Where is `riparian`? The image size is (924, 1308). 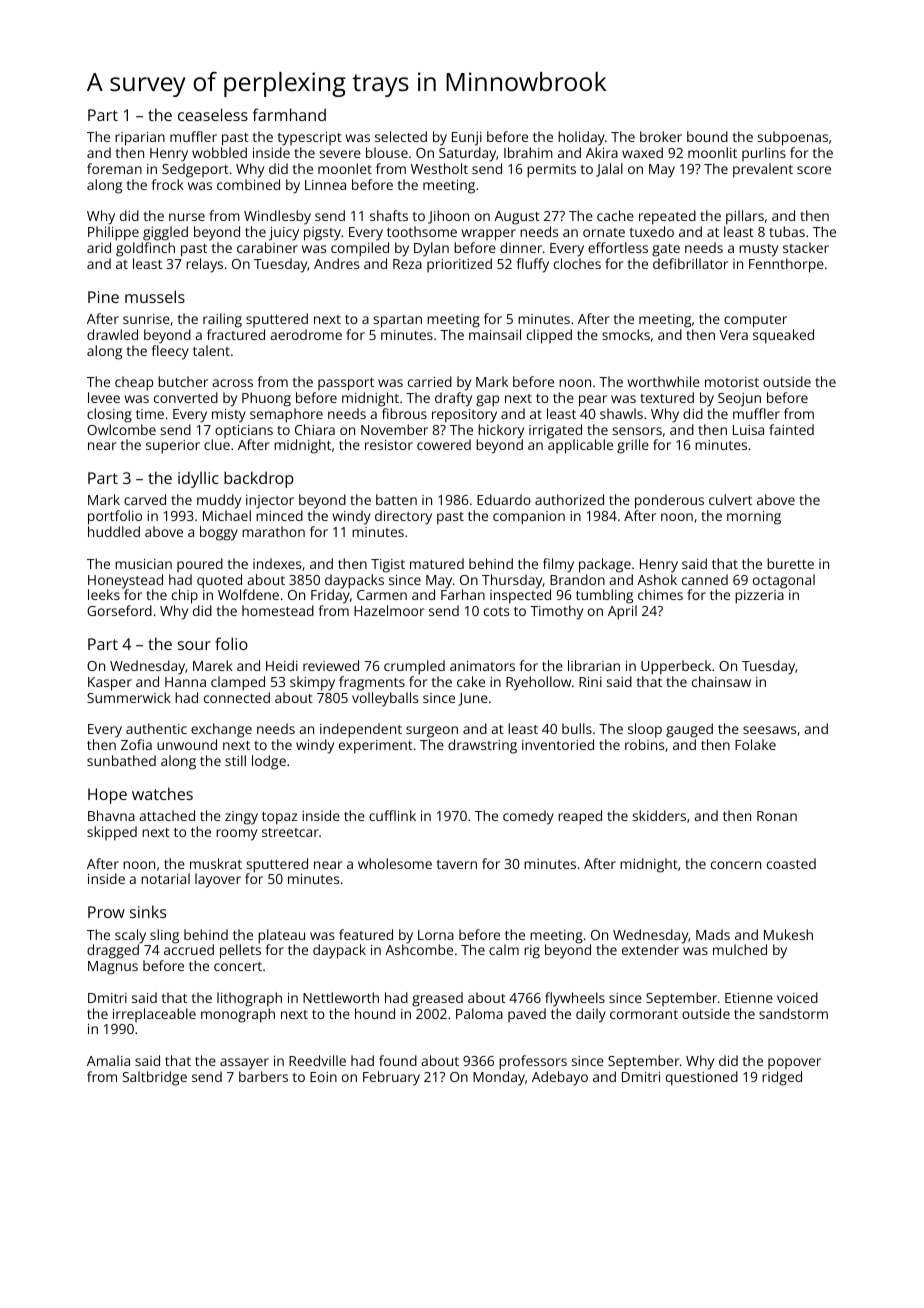
riparian is located at coordinates (140, 139).
